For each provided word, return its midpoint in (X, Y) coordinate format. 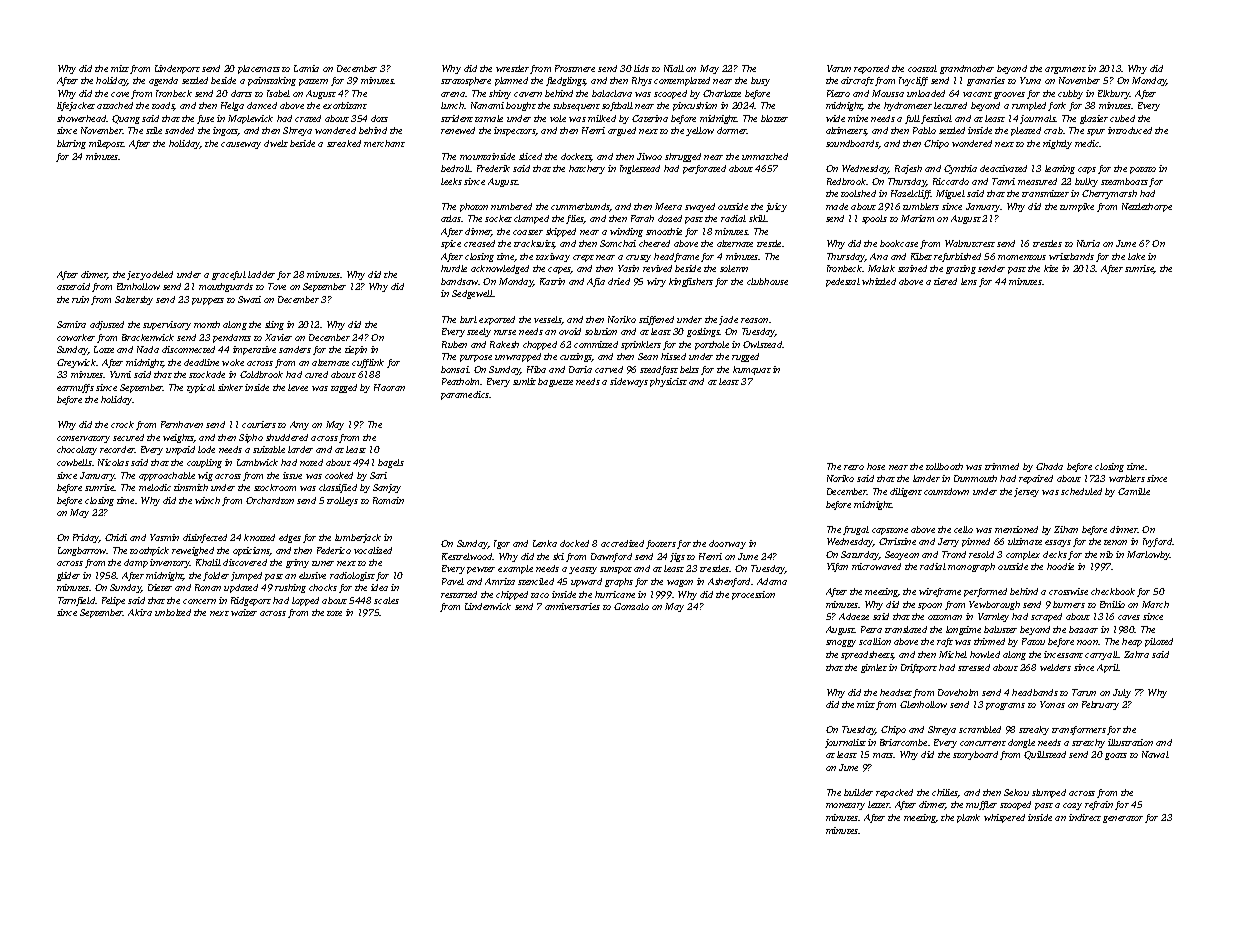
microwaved (876, 566)
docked (574, 543)
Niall (674, 68)
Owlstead (762, 344)
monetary (845, 806)
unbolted (173, 612)
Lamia (306, 68)
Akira (140, 612)
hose (876, 466)
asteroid (73, 286)
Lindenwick (488, 606)
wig (205, 476)
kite (1051, 268)
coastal (922, 68)
